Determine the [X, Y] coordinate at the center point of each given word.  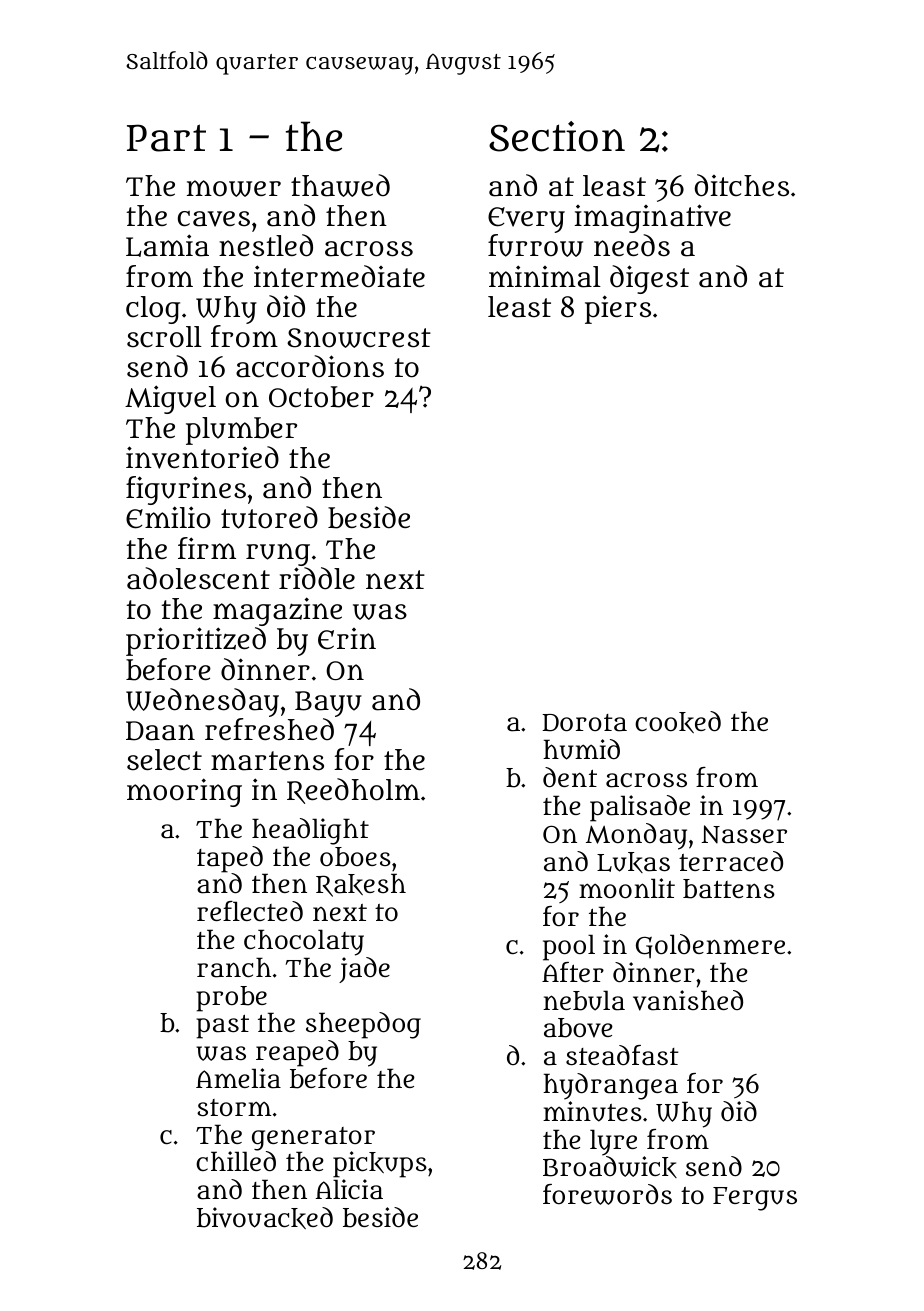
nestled [266, 245]
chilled [236, 1161]
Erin [347, 639]
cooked [678, 722]
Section [557, 136]
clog [153, 310]
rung [278, 554]
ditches [742, 185]
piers [618, 309]
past [222, 1027]
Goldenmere [710, 946]
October [321, 397]
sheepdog [363, 1025]
